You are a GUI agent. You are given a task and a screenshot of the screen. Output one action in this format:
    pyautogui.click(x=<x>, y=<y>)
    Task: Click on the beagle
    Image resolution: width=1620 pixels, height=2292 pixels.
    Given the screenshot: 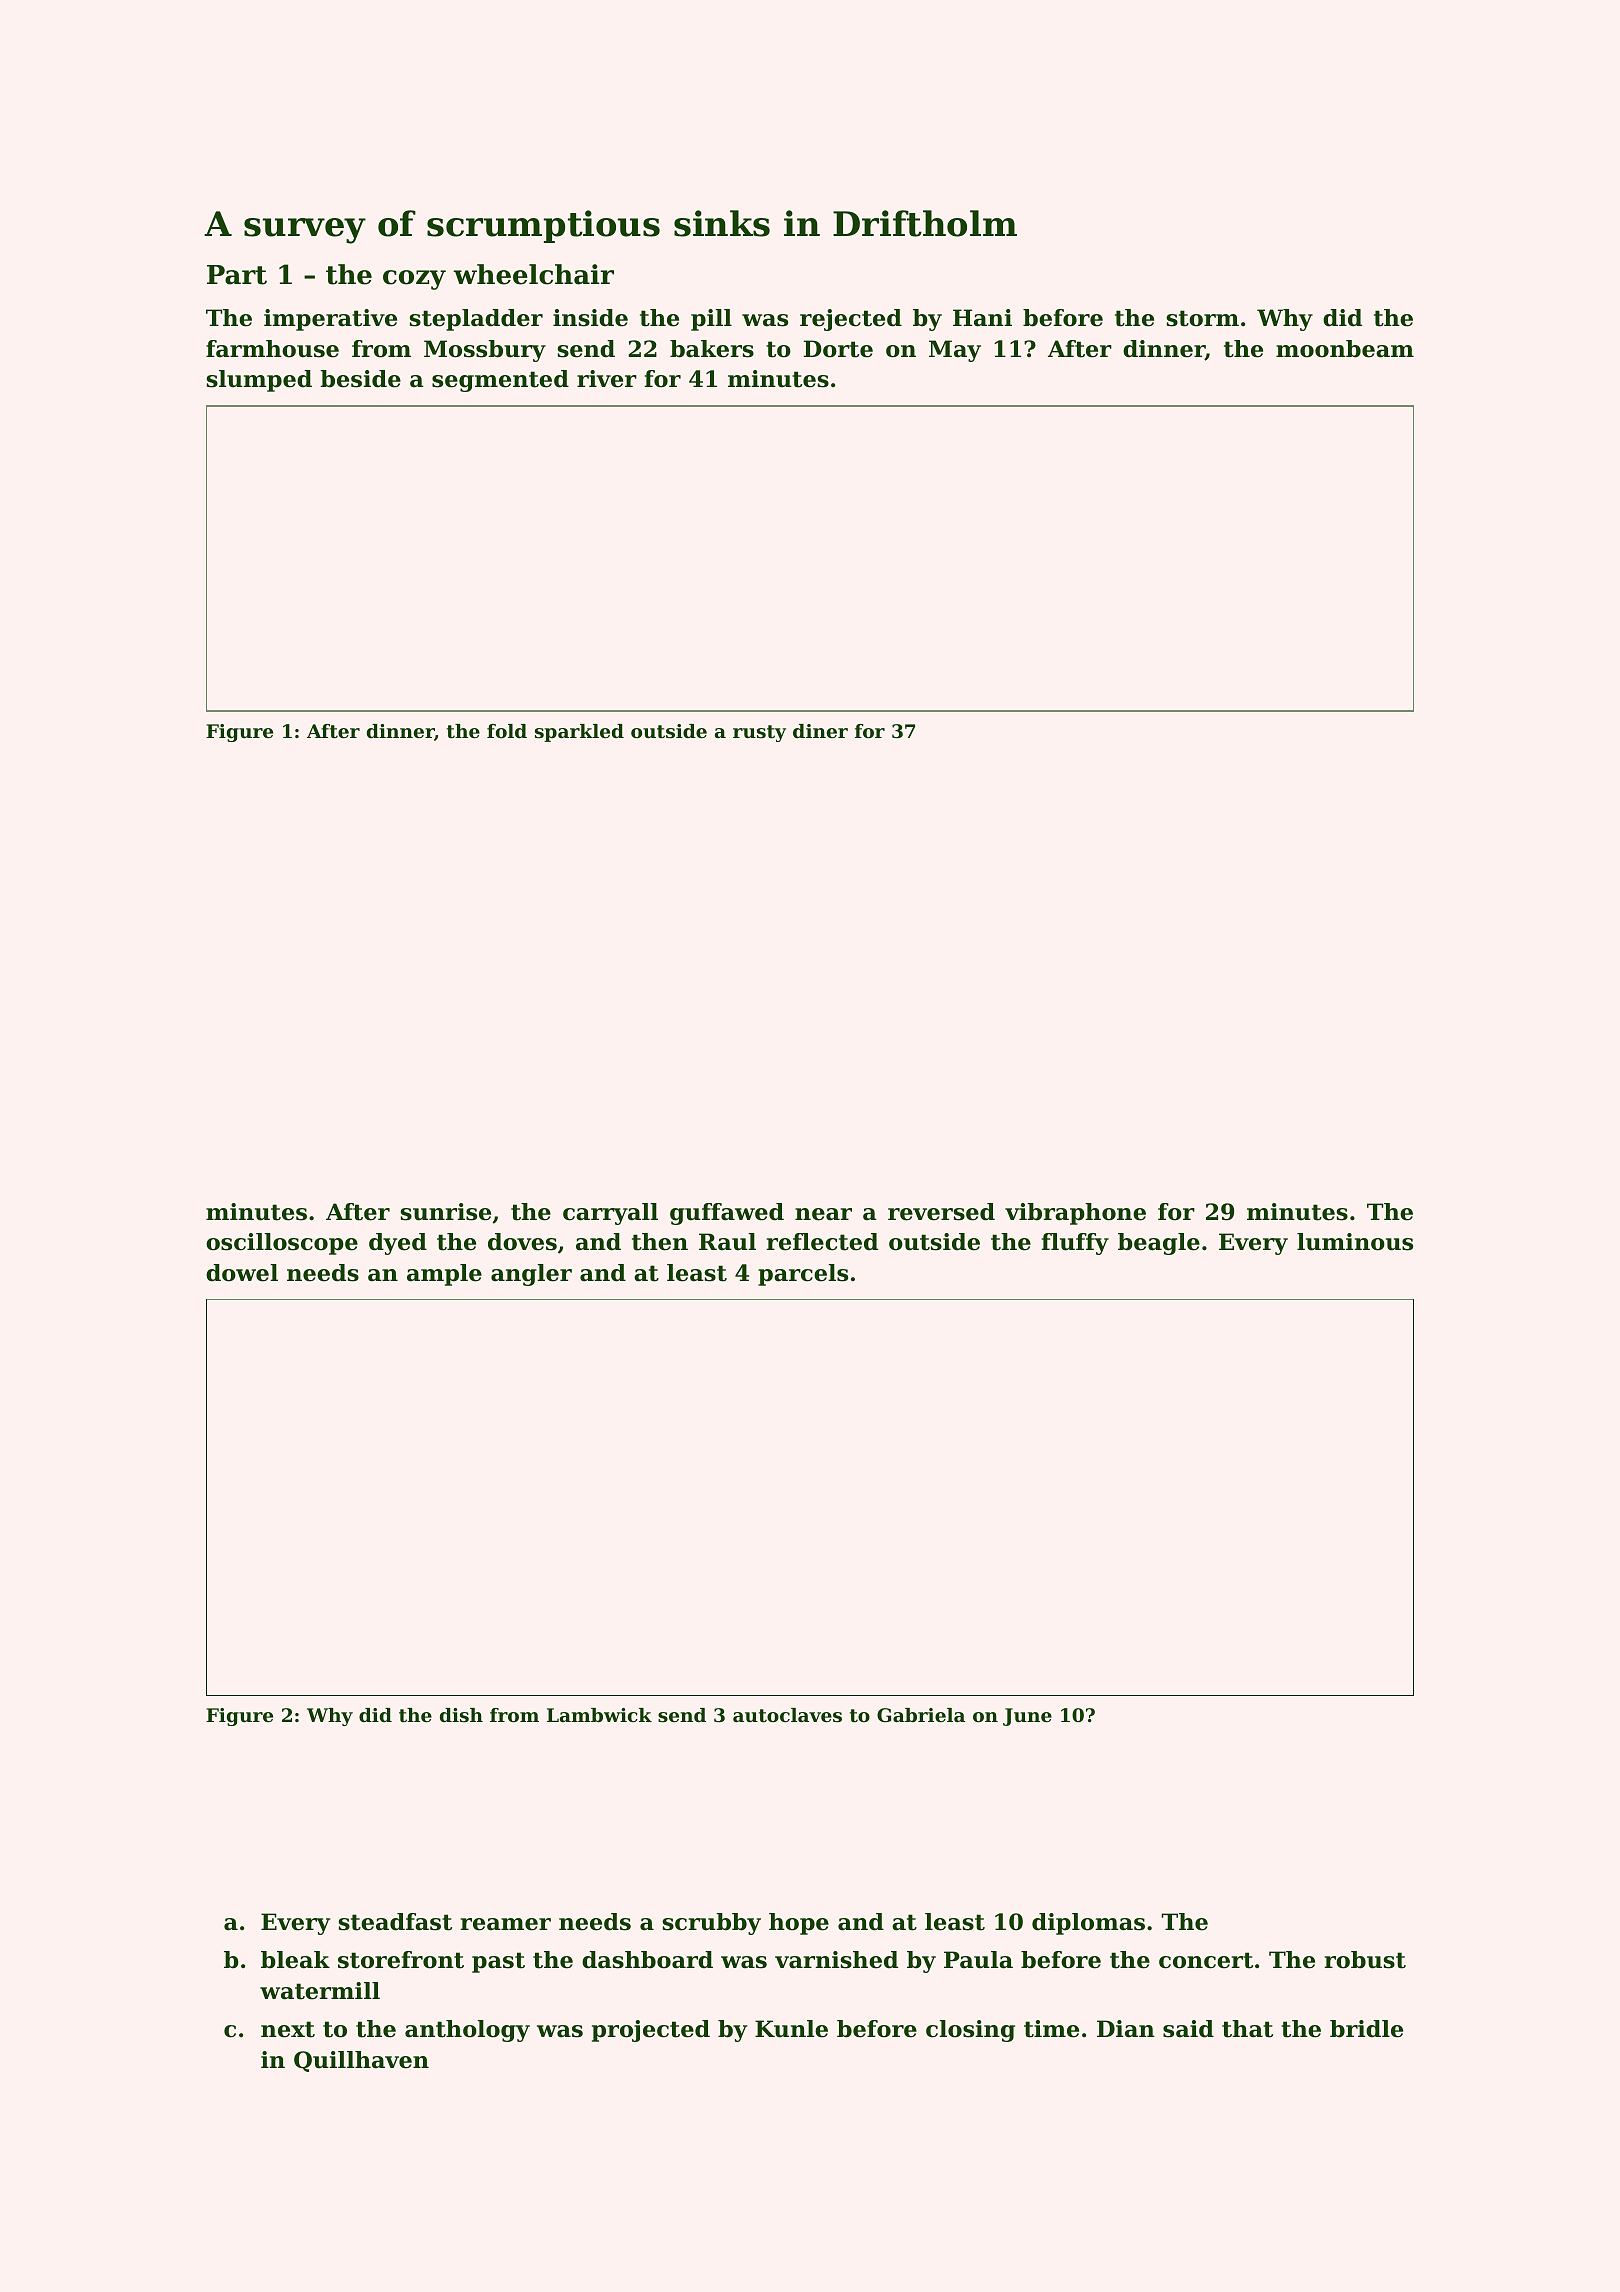 What is the action you would take?
    pyautogui.click(x=1159, y=1244)
